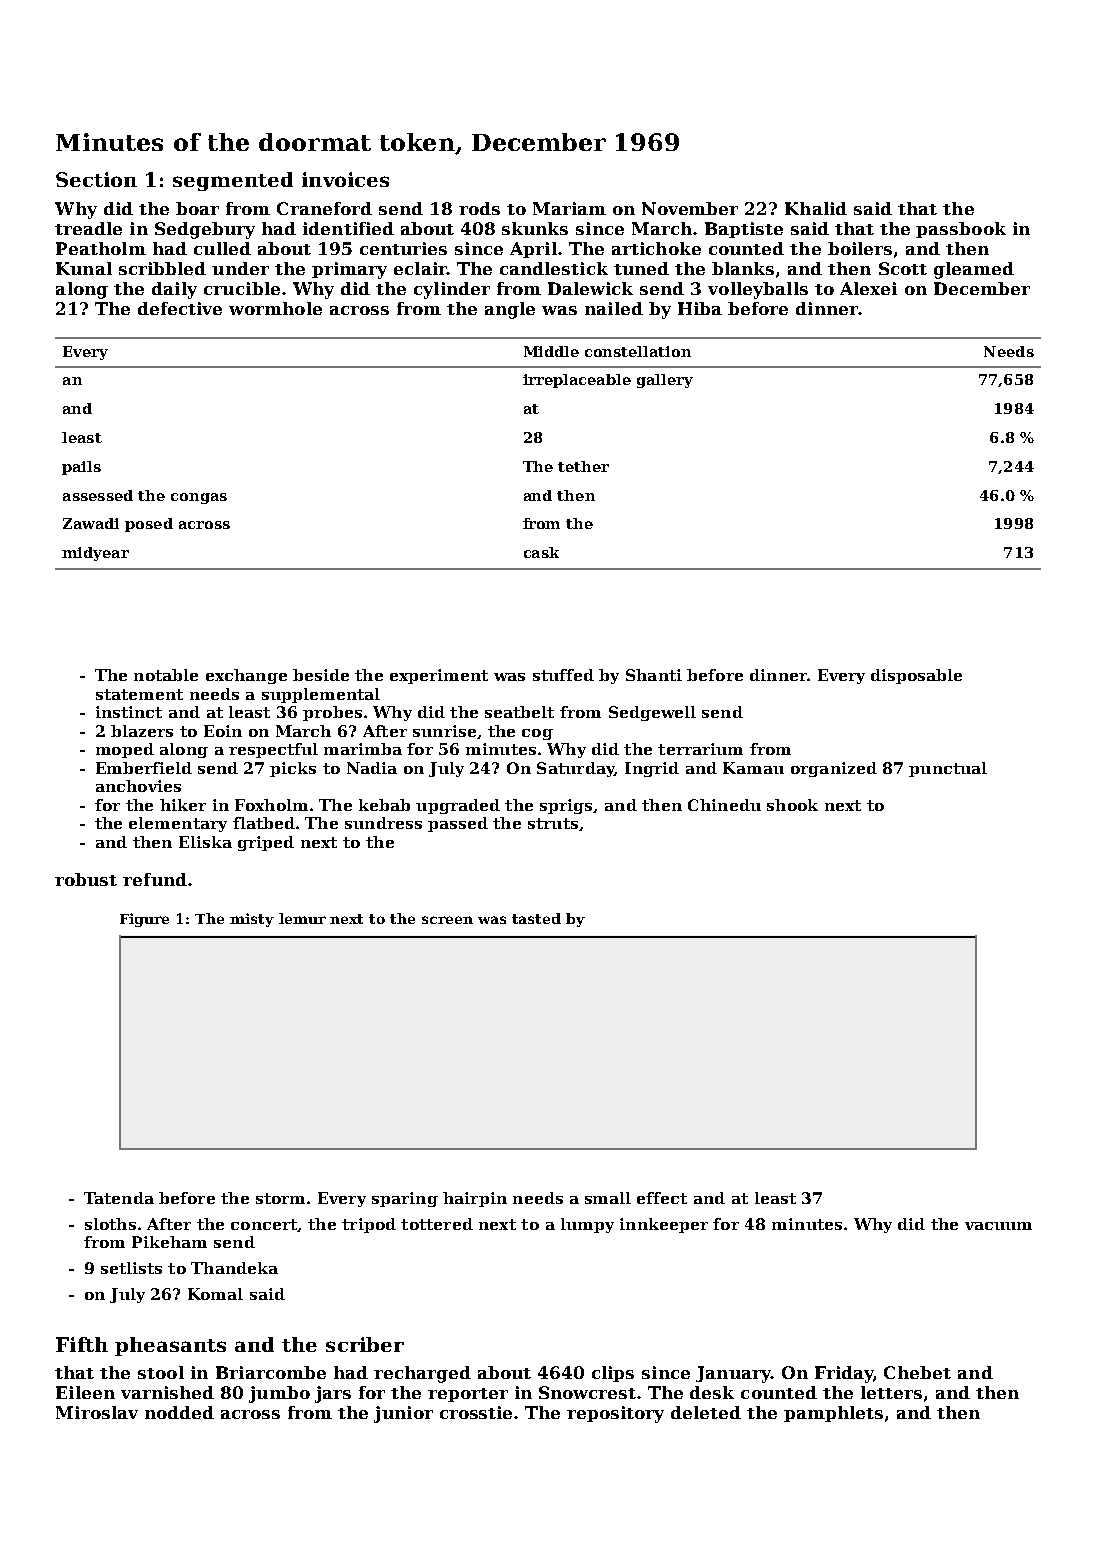 This page has width=1096, height=1551. Describe the element at coordinates (569, 208) in the page. I see `Mariam` at that location.
